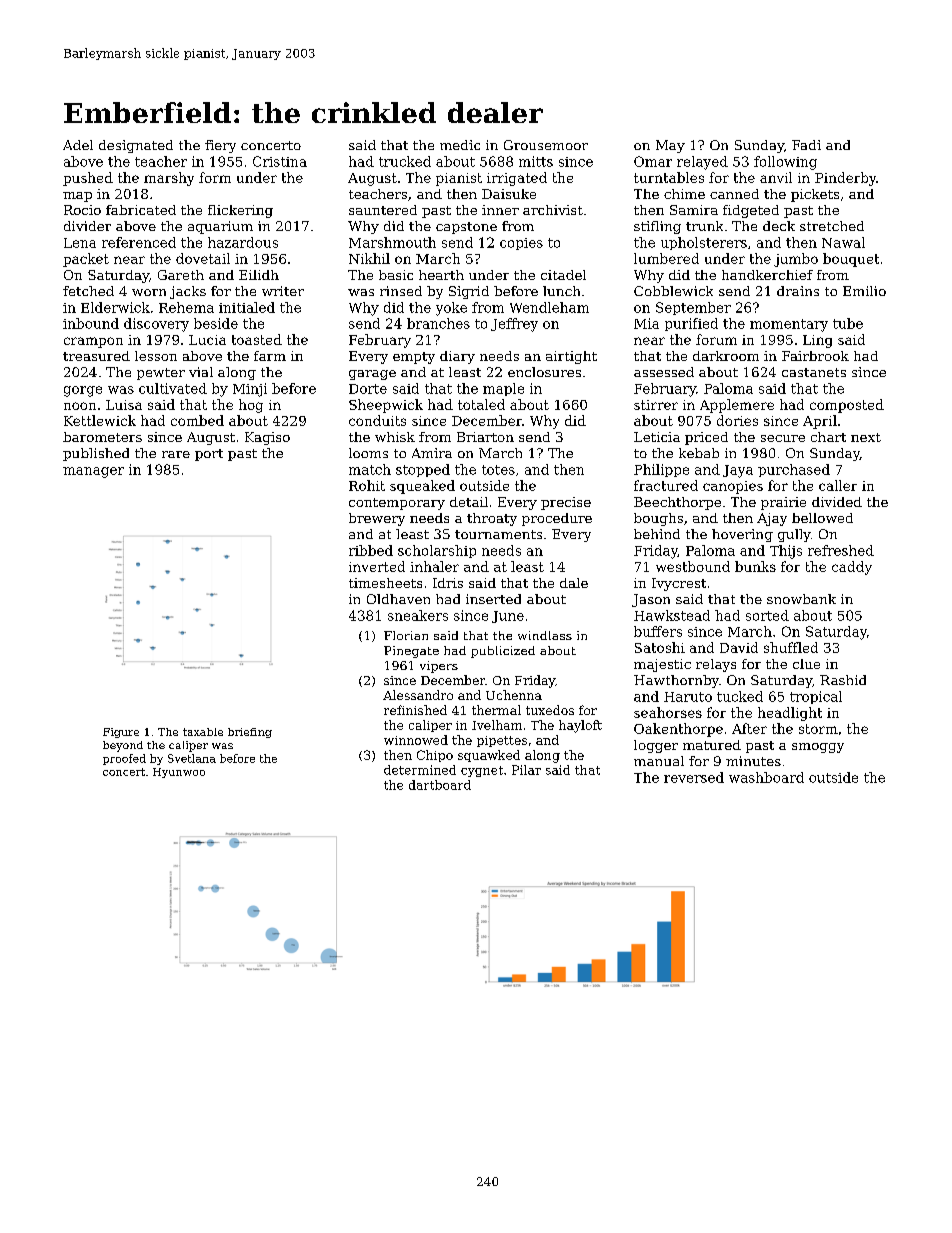 This image has width=952, height=1233. I want to click on briefing, so click(250, 733).
